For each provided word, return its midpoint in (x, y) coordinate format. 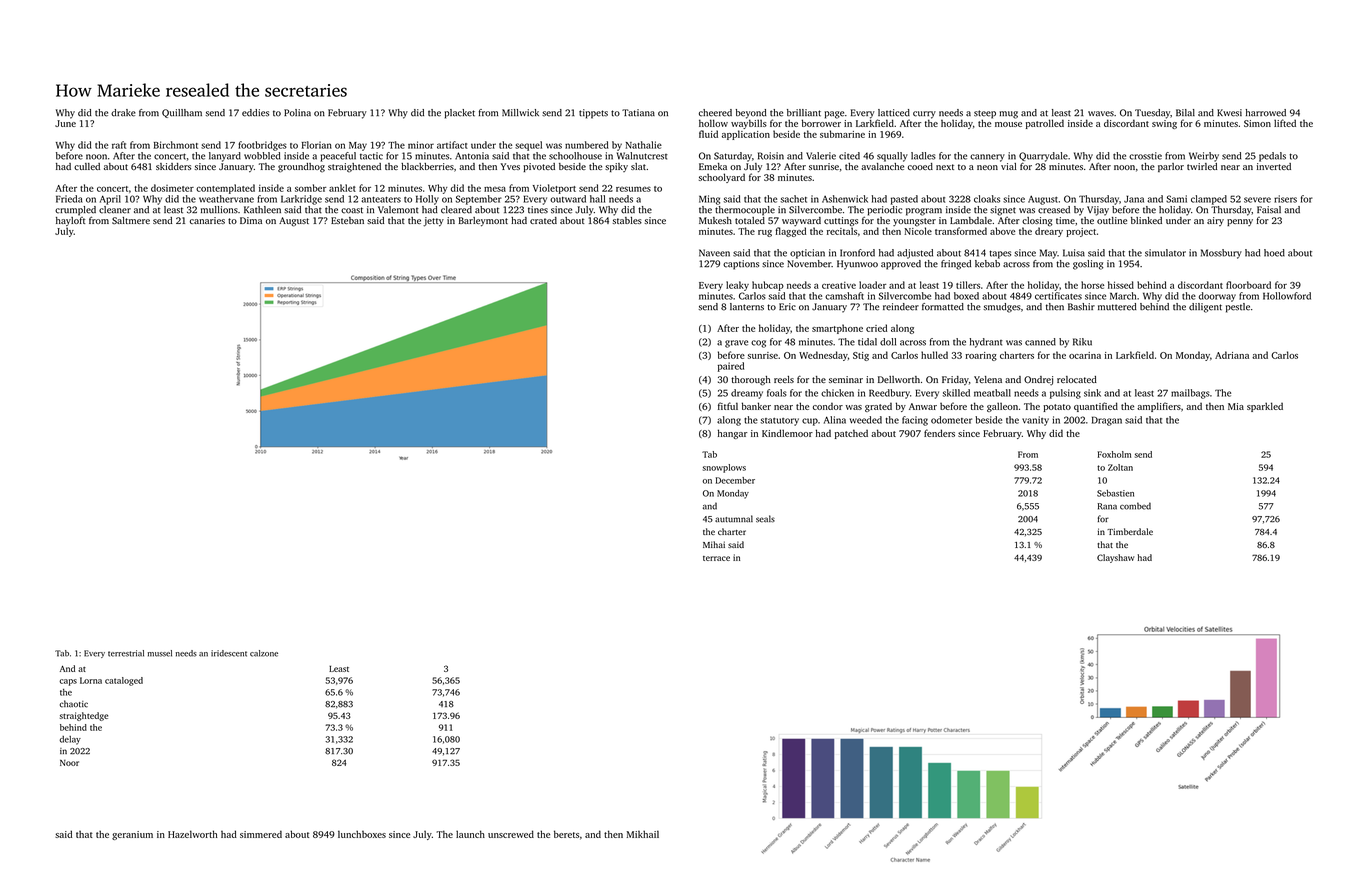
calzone (264, 653)
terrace (716, 558)
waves (1101, 114)
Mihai (714, 544)
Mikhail (642, 834)
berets (566, 834)
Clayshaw (1115, 558)
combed (1135, 506)
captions (741, 265)
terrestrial (126, 653)
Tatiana (638, 113)
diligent (1205, 308)
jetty (433, 222)
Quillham (182, 113)
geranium (132, 835)
